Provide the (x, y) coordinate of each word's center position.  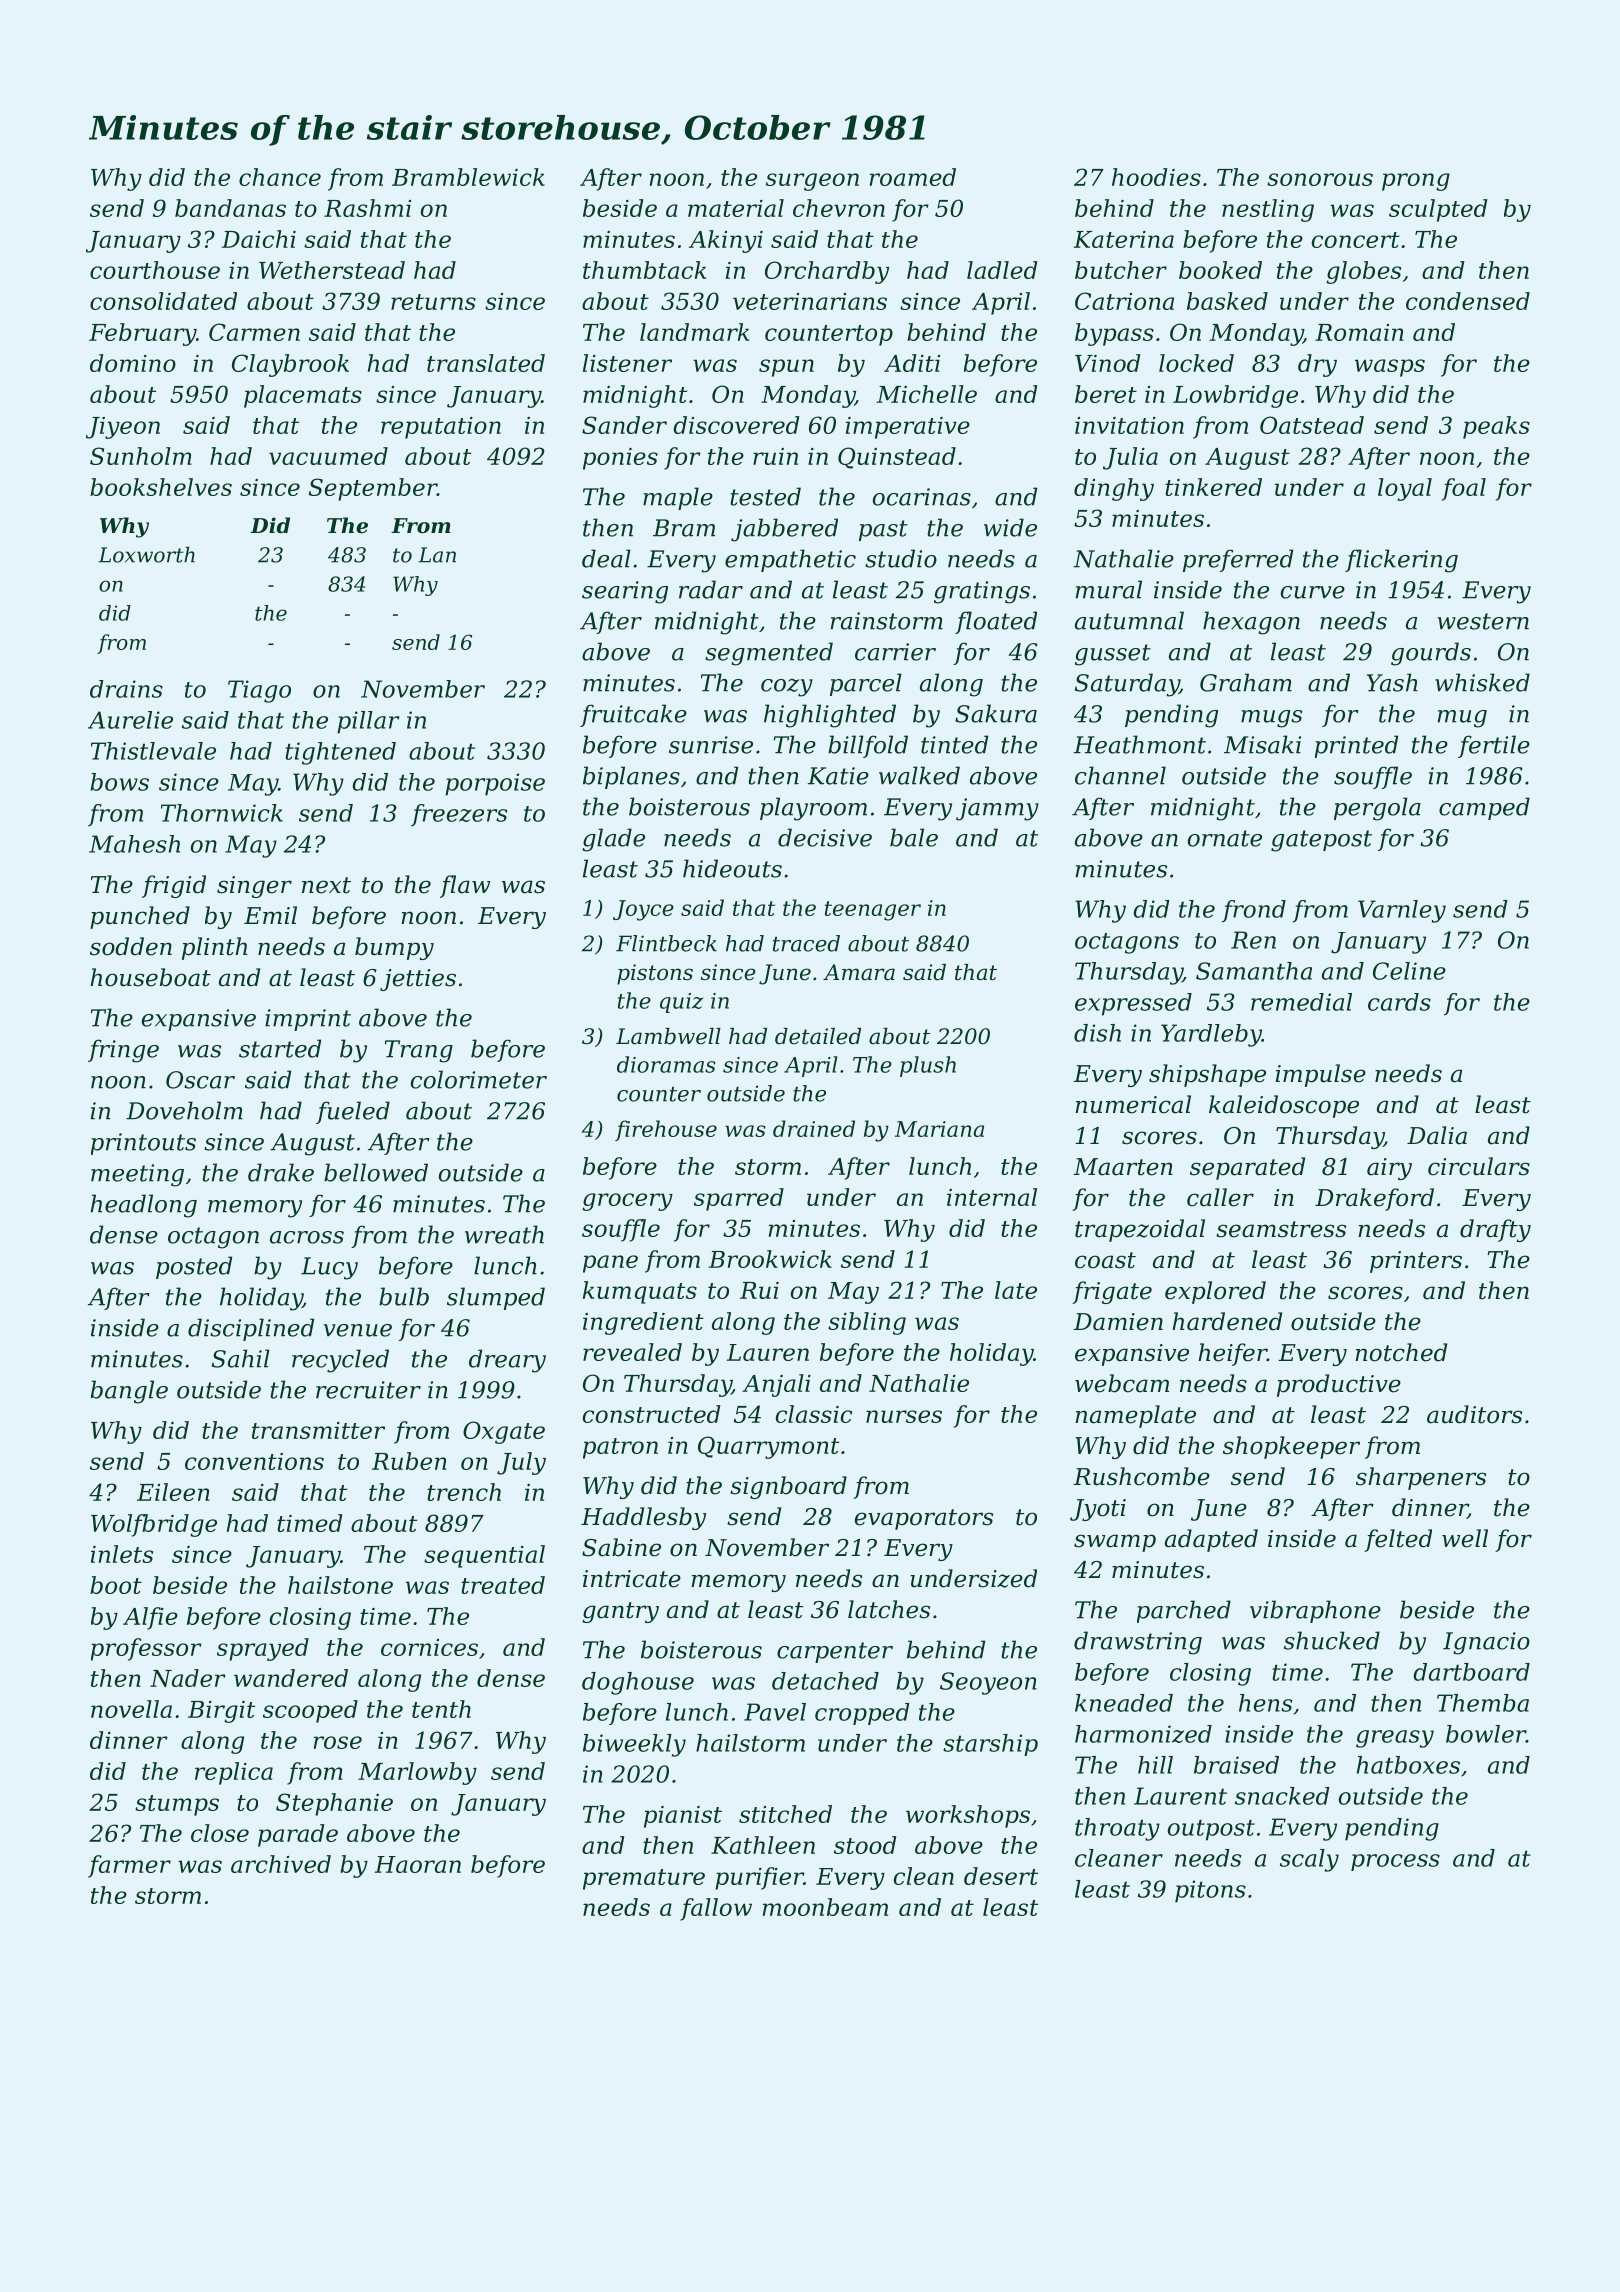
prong (1416, 182)
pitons (1210, 1891)
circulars (1479, 1166)
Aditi (912, 363)
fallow (716, 1909)
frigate (1112, 1292)
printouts (143, 1144)
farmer (129, 1866)
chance (280, 177)
